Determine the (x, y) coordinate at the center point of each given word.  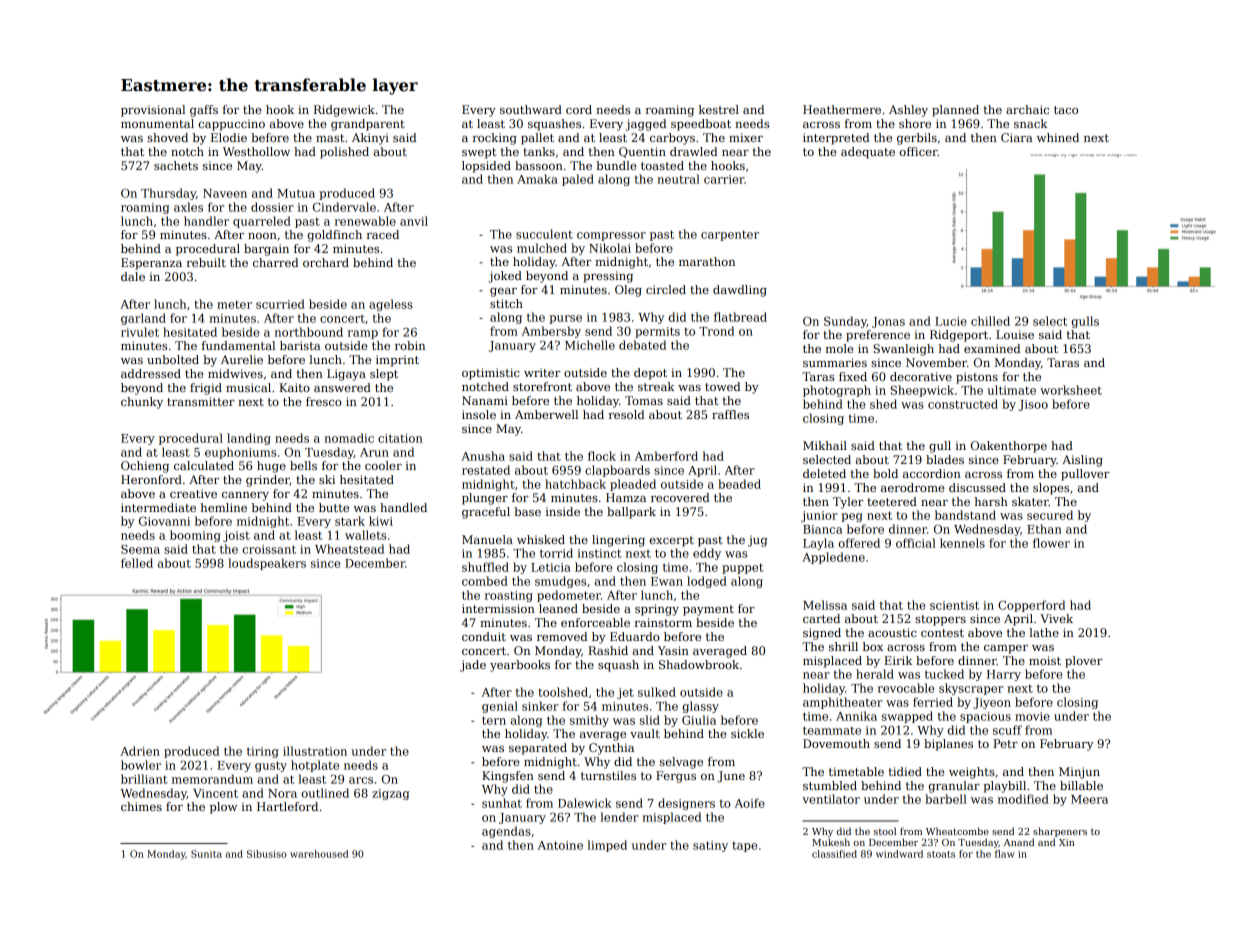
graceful (486, 513)
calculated (204, 465)
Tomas (644, 400)
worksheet (1071, 390)
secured (1050, 515)
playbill (1004, 787)
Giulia (699, 720)
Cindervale (344, 207)
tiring (263, 752)
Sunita (206, 854)
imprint (397, 361)
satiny (710, 846)
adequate (868, 153)
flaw (1005, 854)
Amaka (537, 179)
